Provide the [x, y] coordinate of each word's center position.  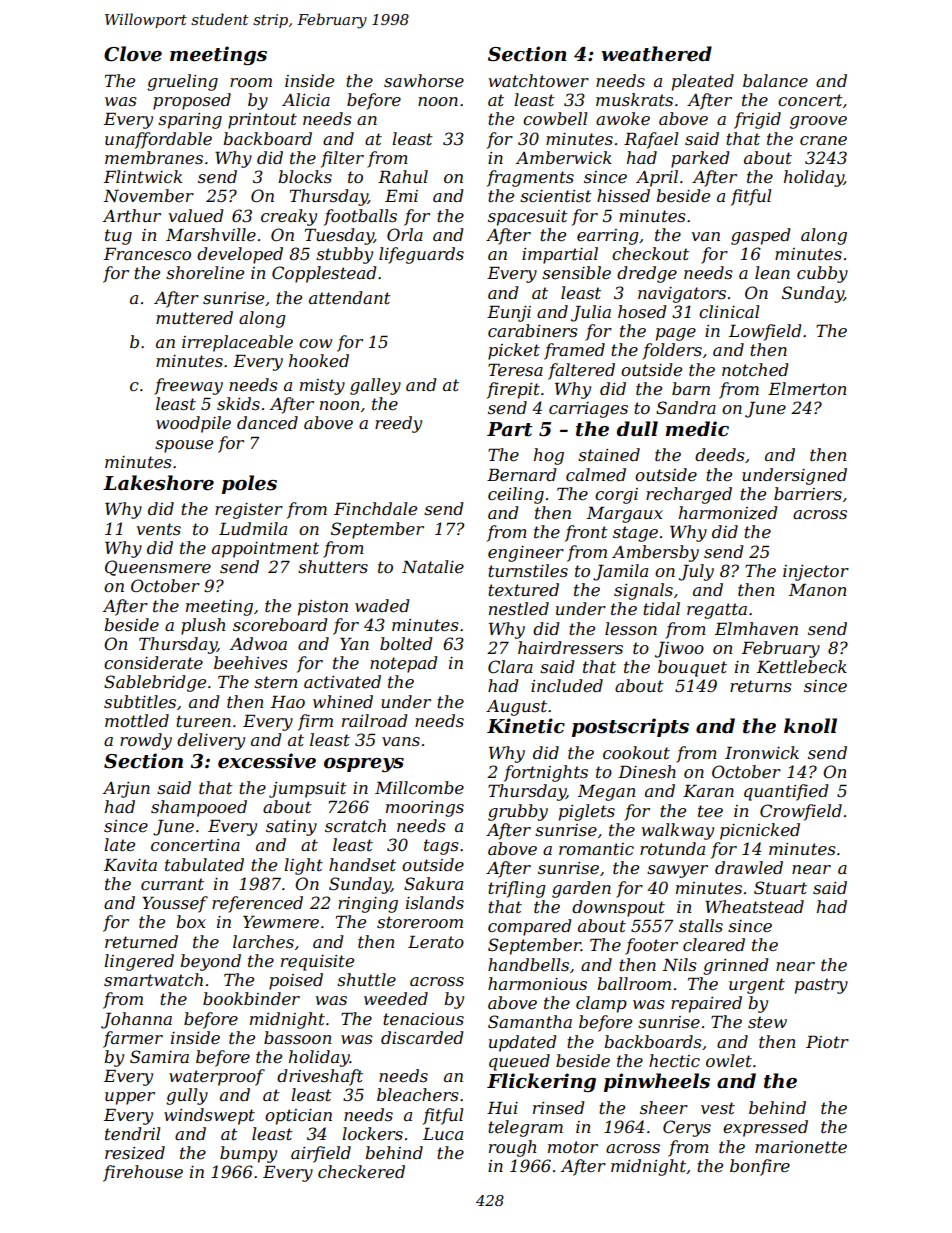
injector [816, 573]
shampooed [199, 808]
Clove [133, 54]
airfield [321, 1154]
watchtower [539, 80]
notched [755, 369]
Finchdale [375, 508]
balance [775, 80]
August [516, 708]
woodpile [193, 424]
